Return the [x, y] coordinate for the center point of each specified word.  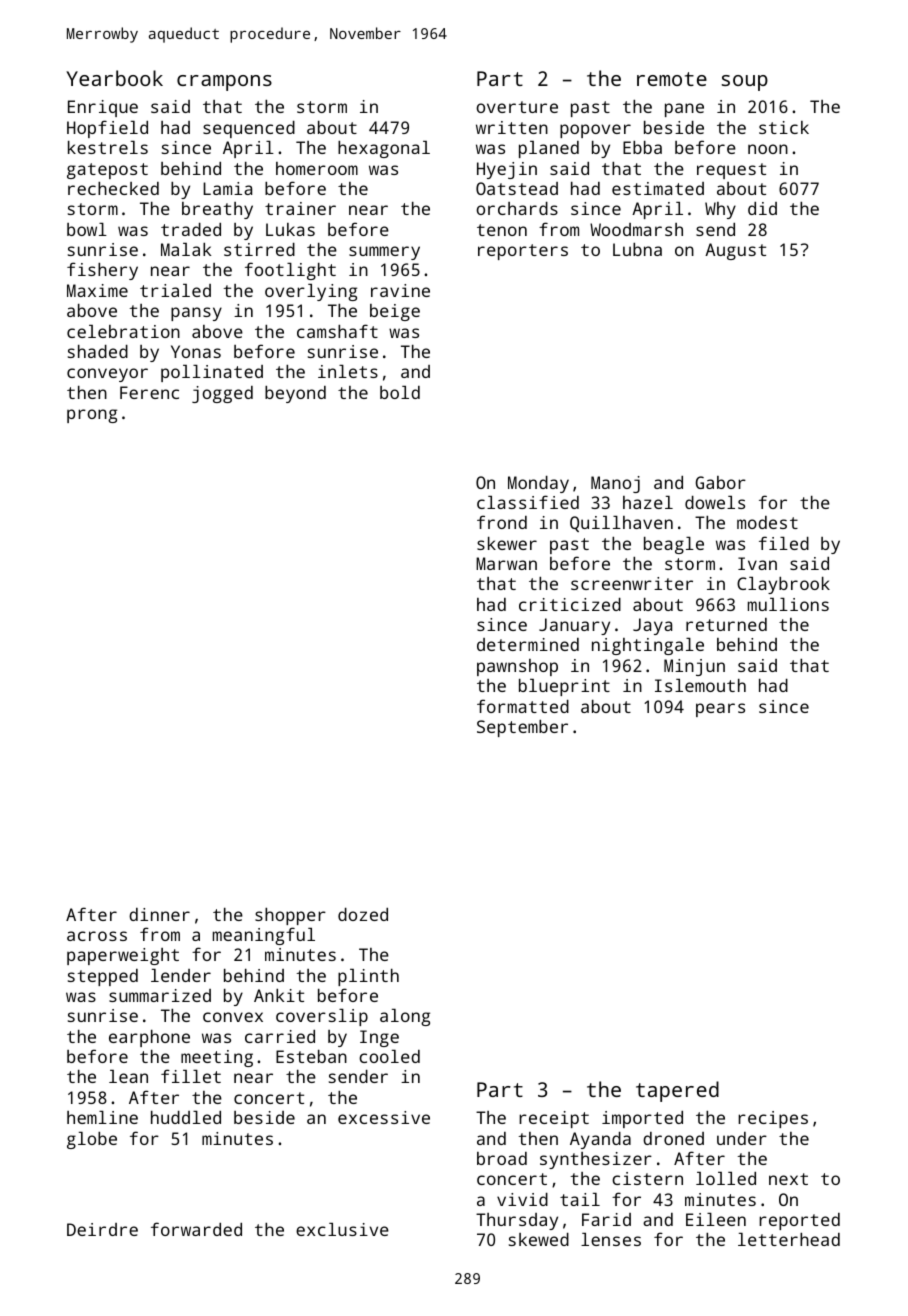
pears [720, 710]
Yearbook [114, 78]
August [735, 251]
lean [128, 1076]
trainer [300, 208]
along [405, 1017]
